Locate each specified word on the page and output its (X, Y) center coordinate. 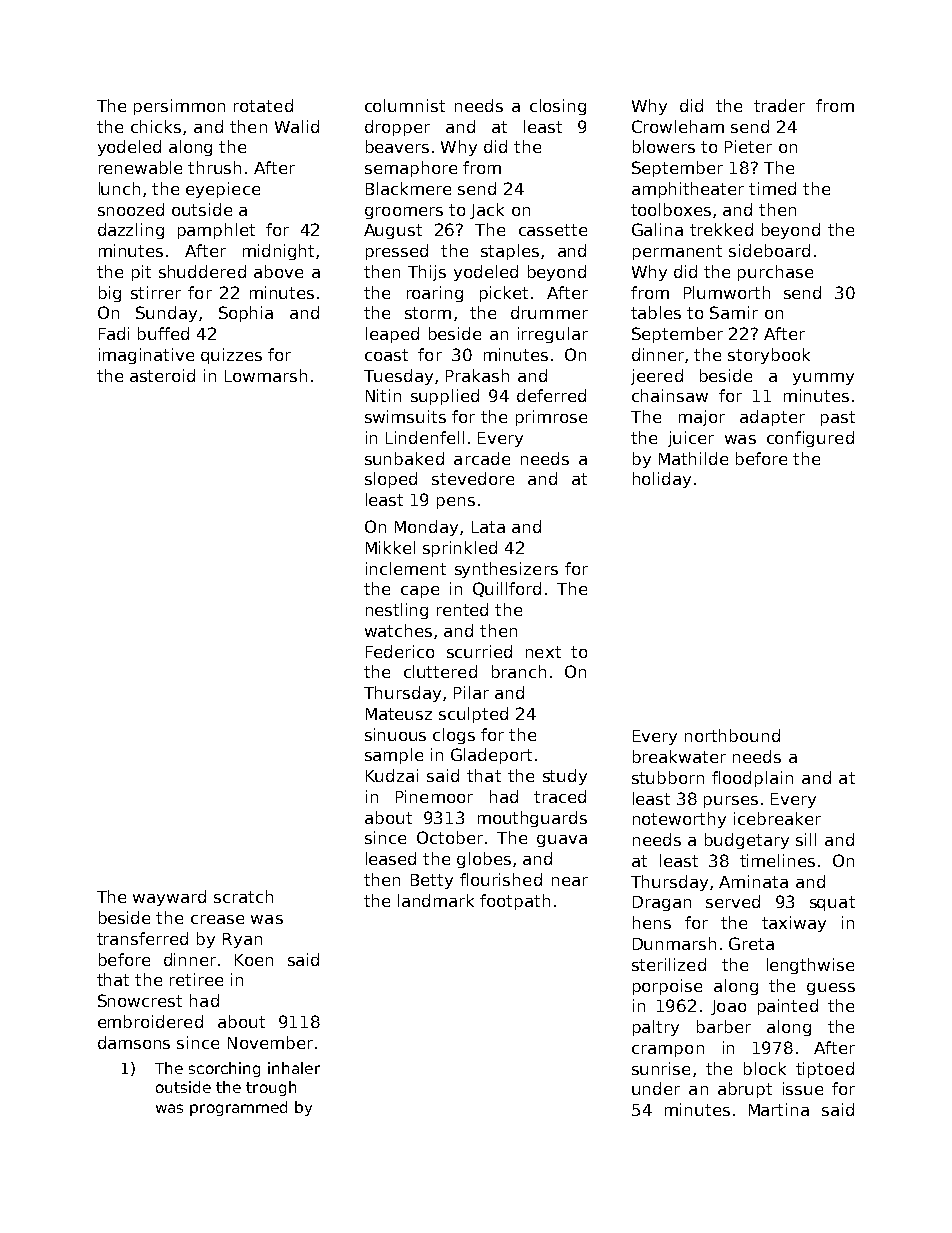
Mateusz (399, 714)
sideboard (769, 250)
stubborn (668, 777)
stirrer (156, 292)
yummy (823, 379)
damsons (134, 1042)
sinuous (395, 734)
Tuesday (398, 377)
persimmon (179, 107)
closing (558, 107)
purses (731, 802)
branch (519, 671)
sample (394, 756)
